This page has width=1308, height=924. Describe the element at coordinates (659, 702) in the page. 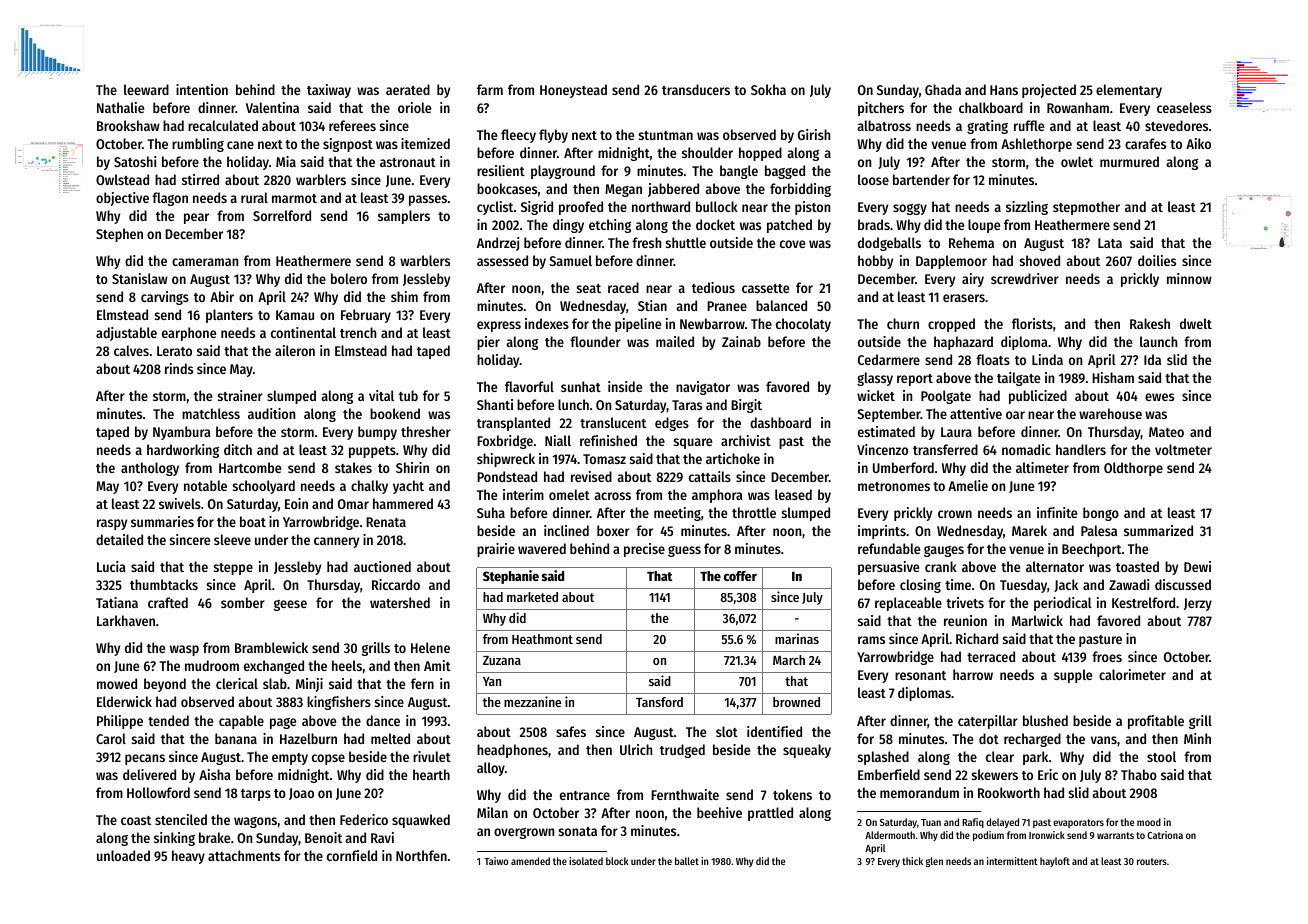

I see `Tansford` at that location.
